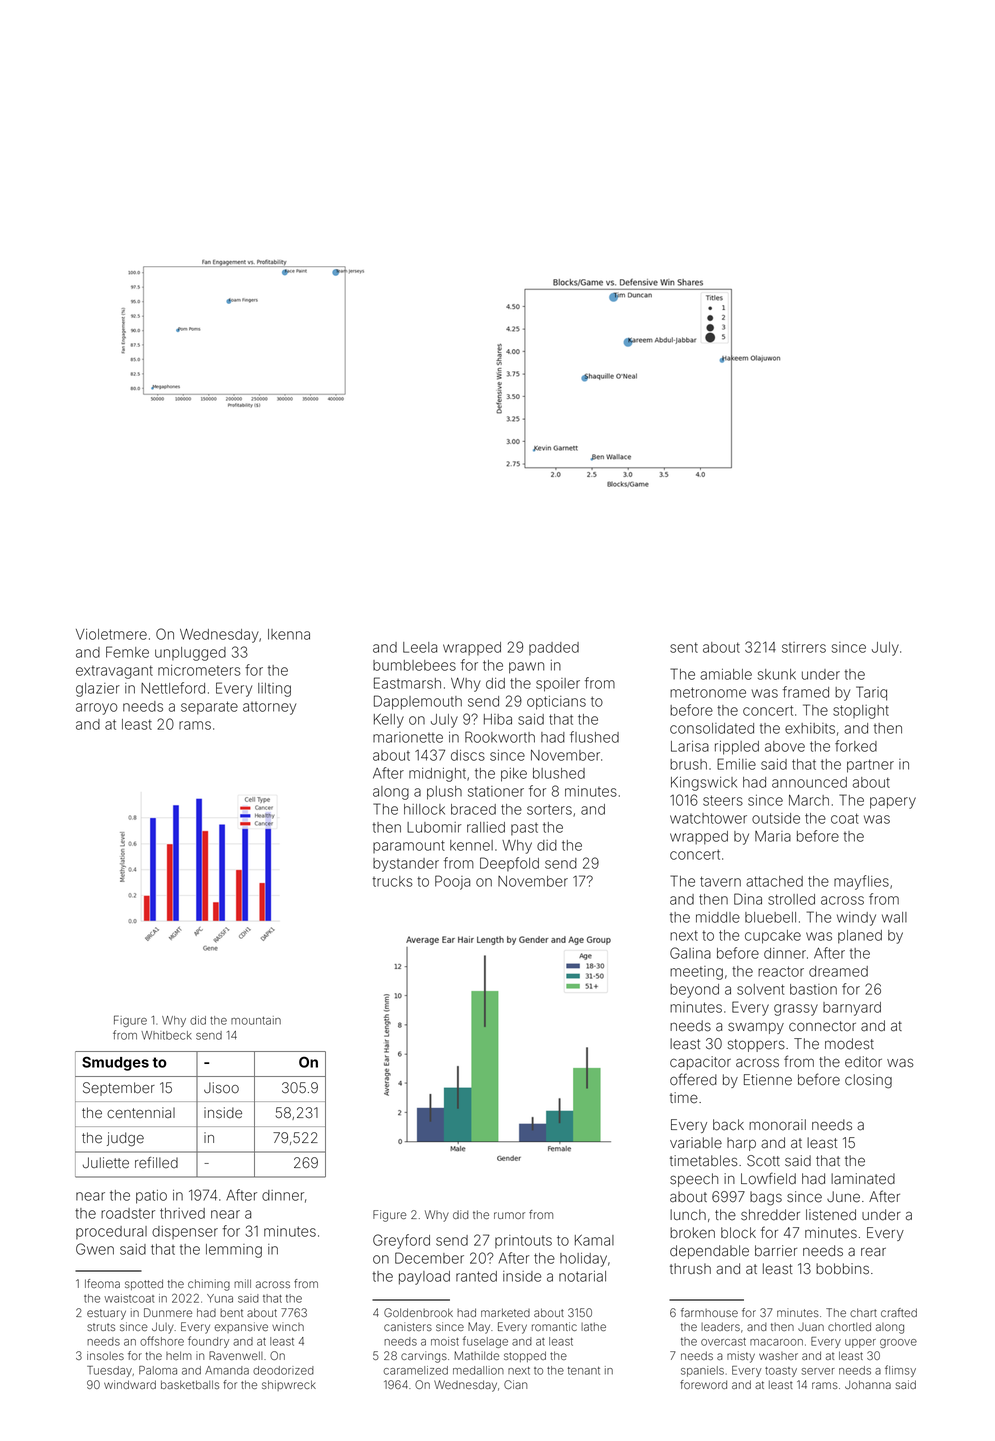  I want to click on Galina, so click(690, 953).
